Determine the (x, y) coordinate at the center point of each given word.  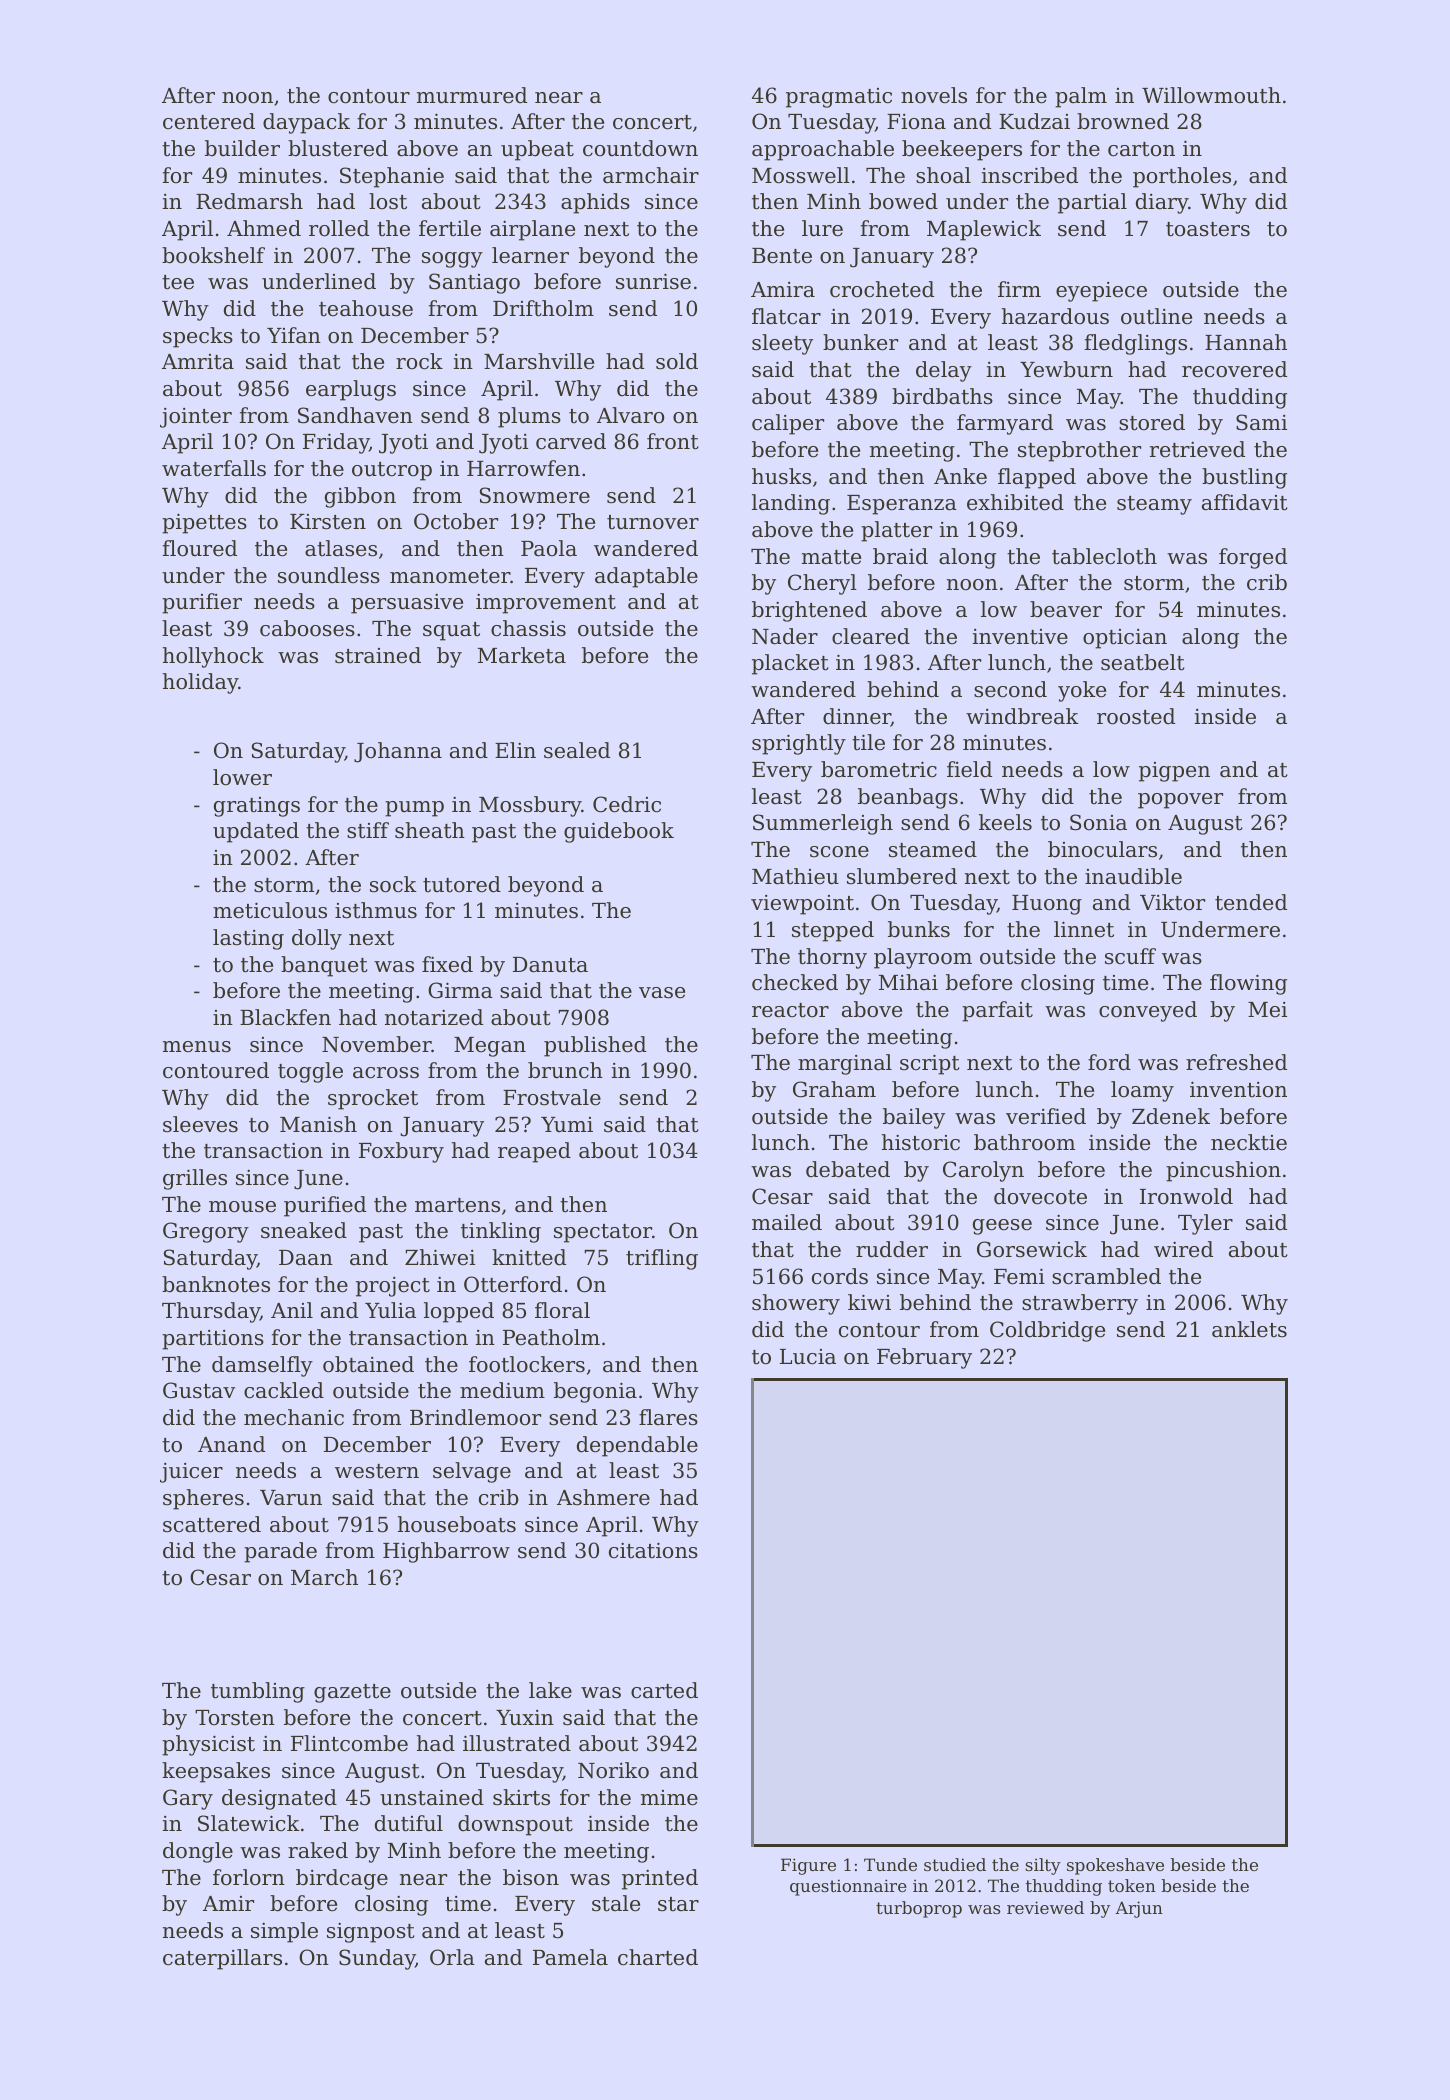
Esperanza (902, 505)
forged (1253, 558)
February (924, 1358)
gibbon (360, 497)
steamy (1154, 505)
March (324, 1577)
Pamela (570, 1957)
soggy (452, 260)
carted (664, 1690)
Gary (188, 1799)
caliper (788, 424)
